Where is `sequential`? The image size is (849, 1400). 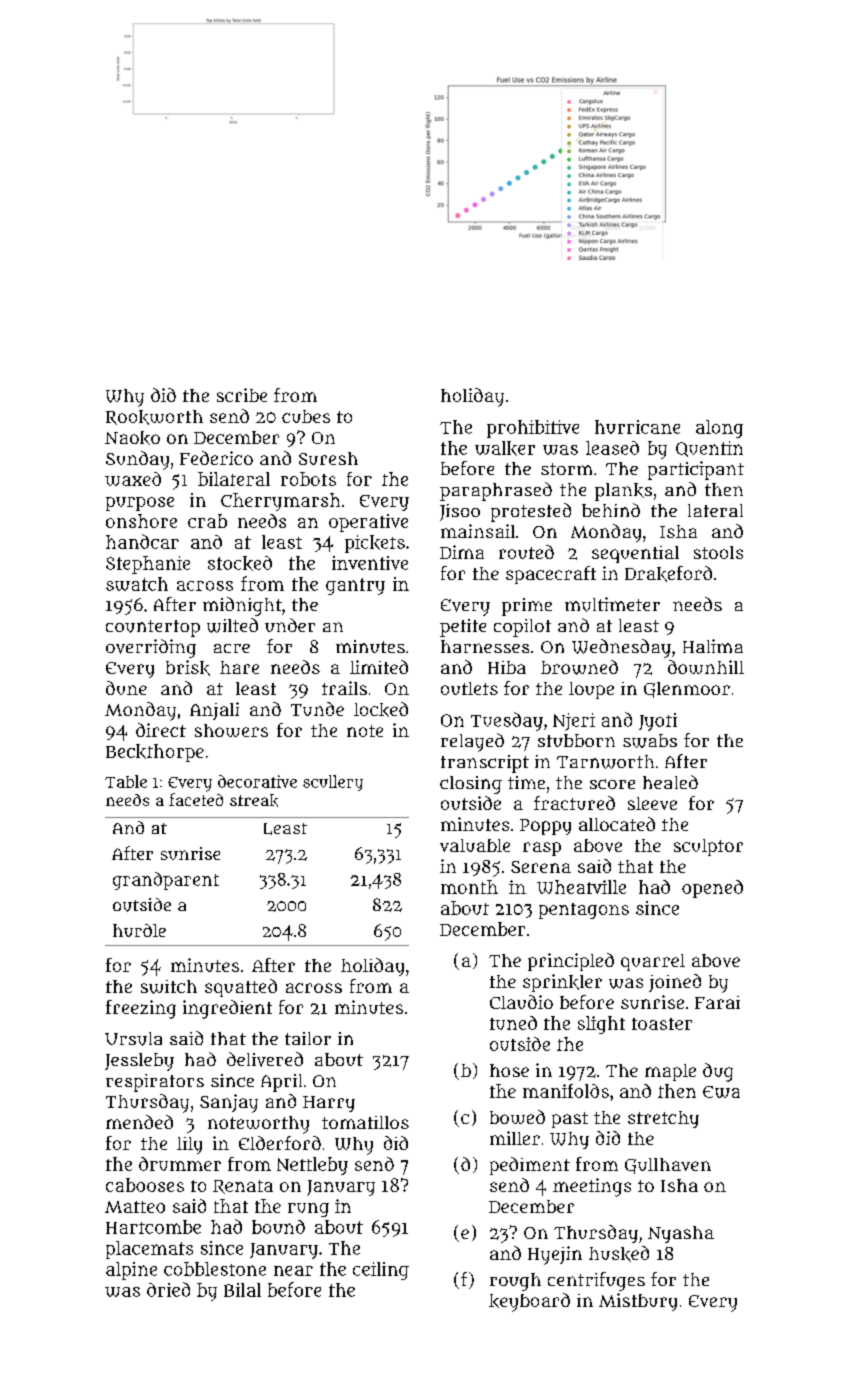
sequential is located at coordinates (635, 554).
